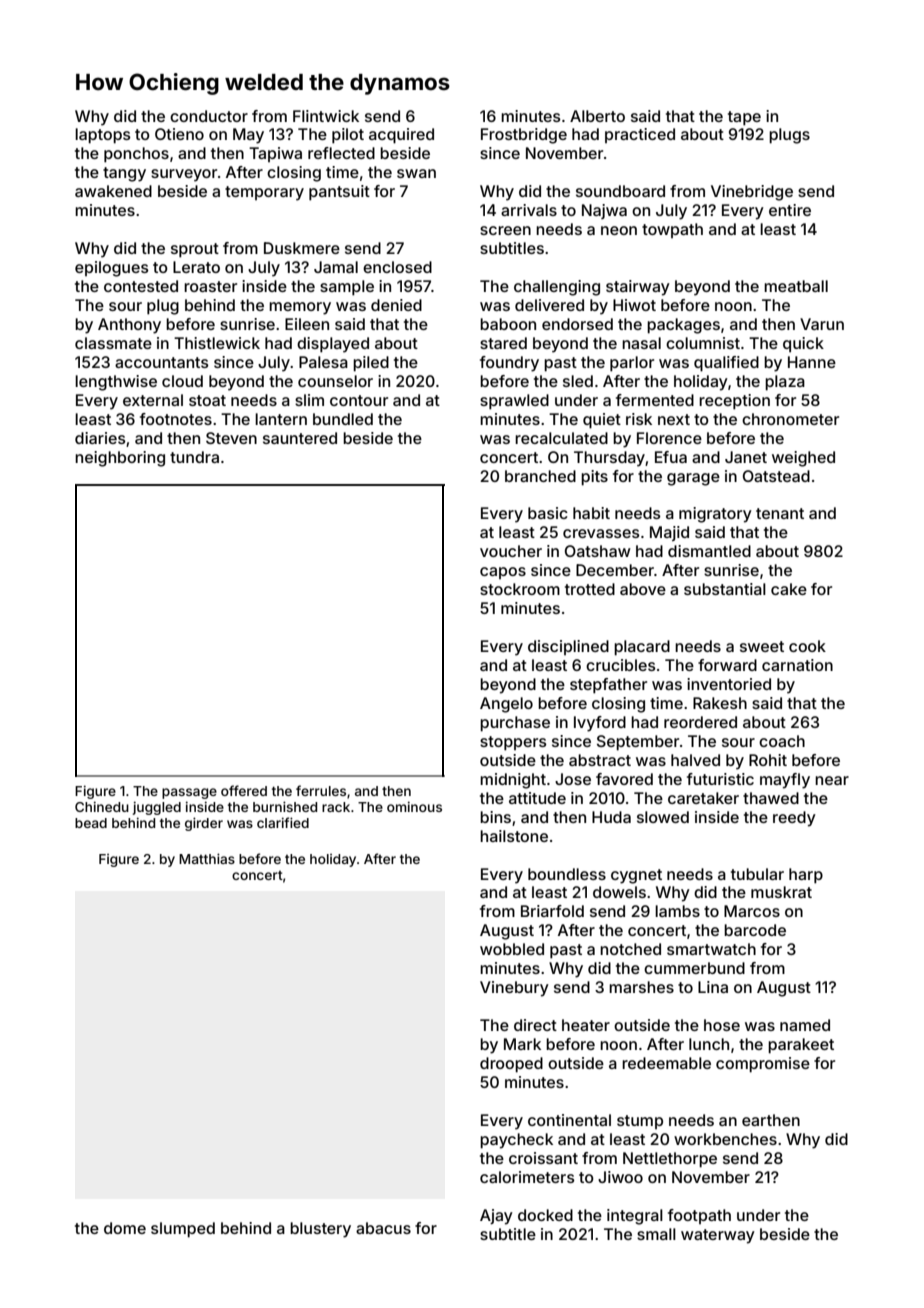 The image size is (924, 1308). I want to click on stared, so click(503, 343).
